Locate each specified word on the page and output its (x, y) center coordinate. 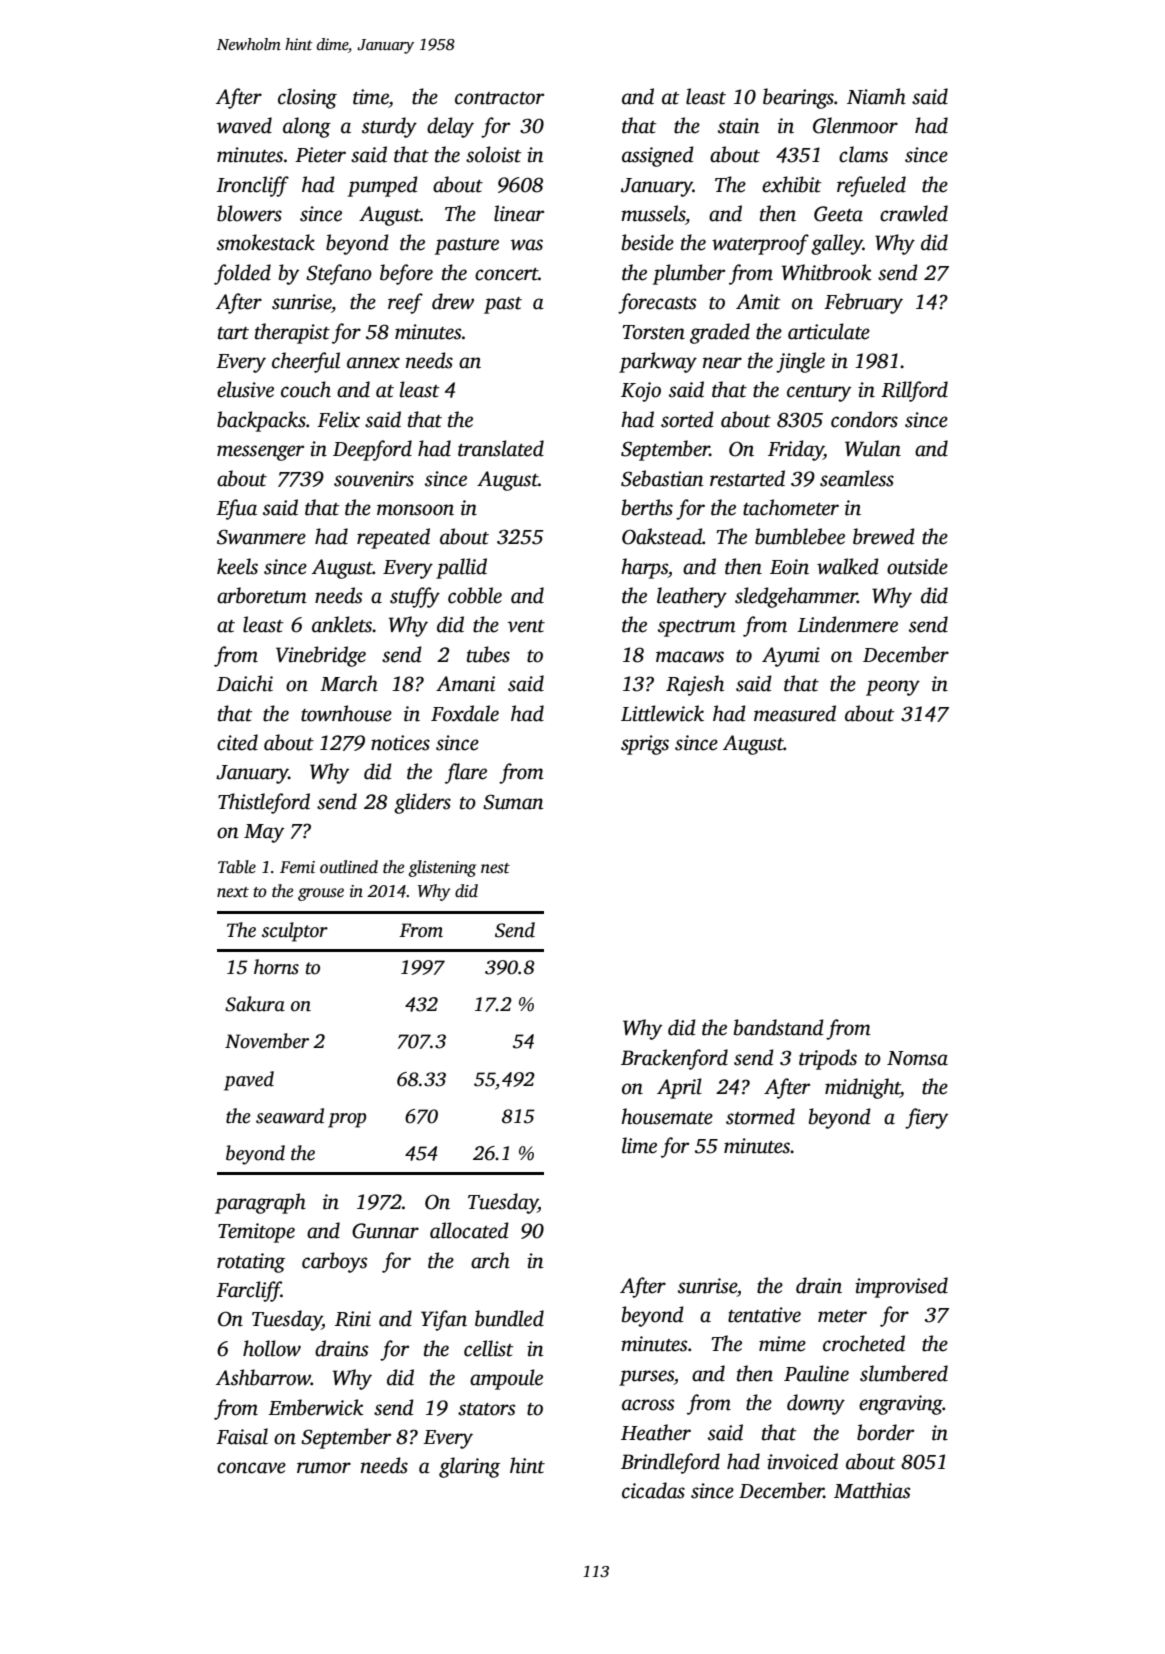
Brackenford (674, 1059)
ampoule (506, 1379)
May (264, 833)
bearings (798, 98)
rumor (324, 1468)
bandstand (779, 1027)
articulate (829, 331)
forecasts (657, 303)
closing (307, 98)
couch (306, 389)
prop (347, 1120)
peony (893, 688)
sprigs (645, 745)
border (885, 1432)
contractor (499, 98)
